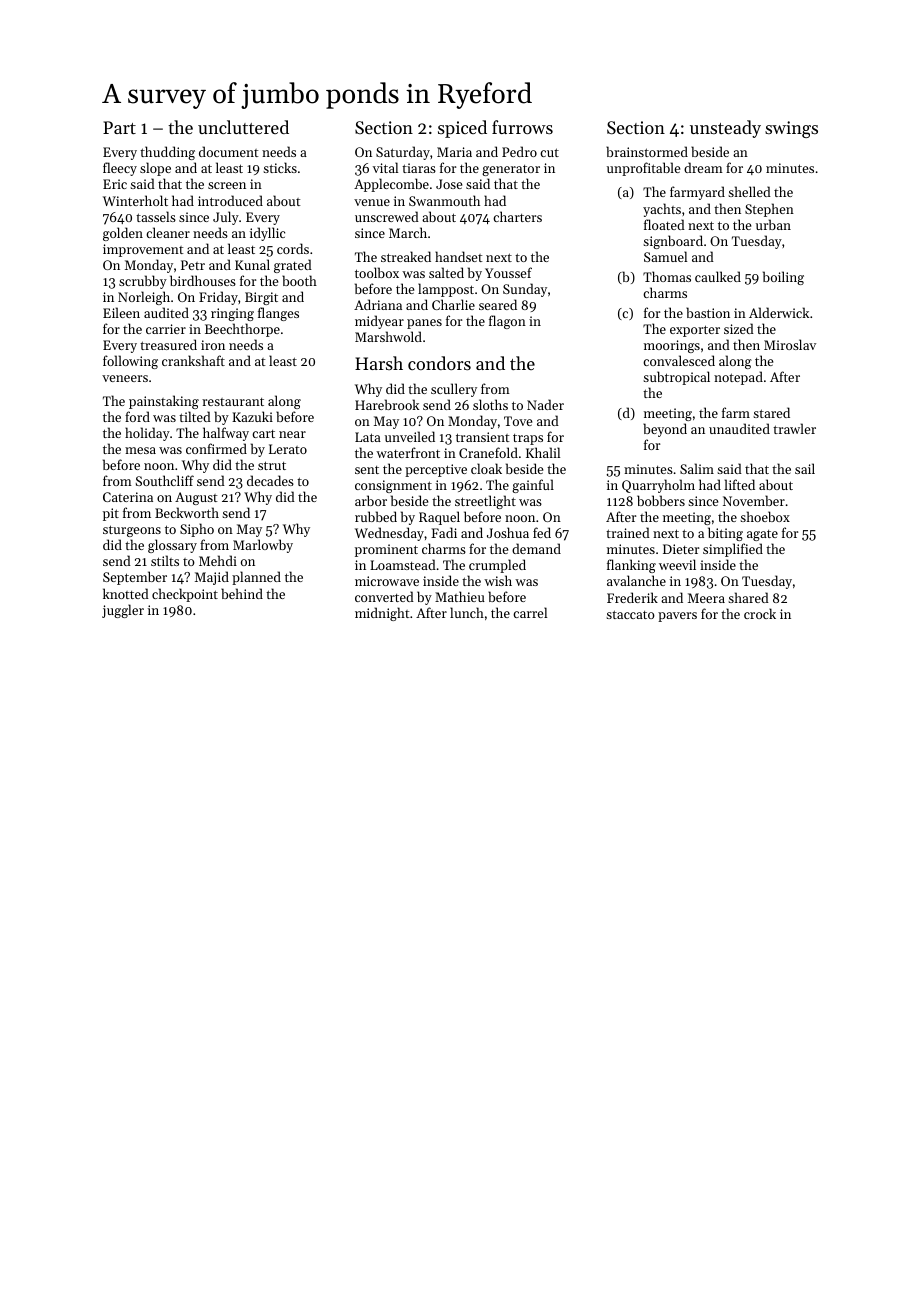 The image size is (924, 1308). Describe the element at coordinates (197, 530) in the document. I see `Sipho` at that location.
